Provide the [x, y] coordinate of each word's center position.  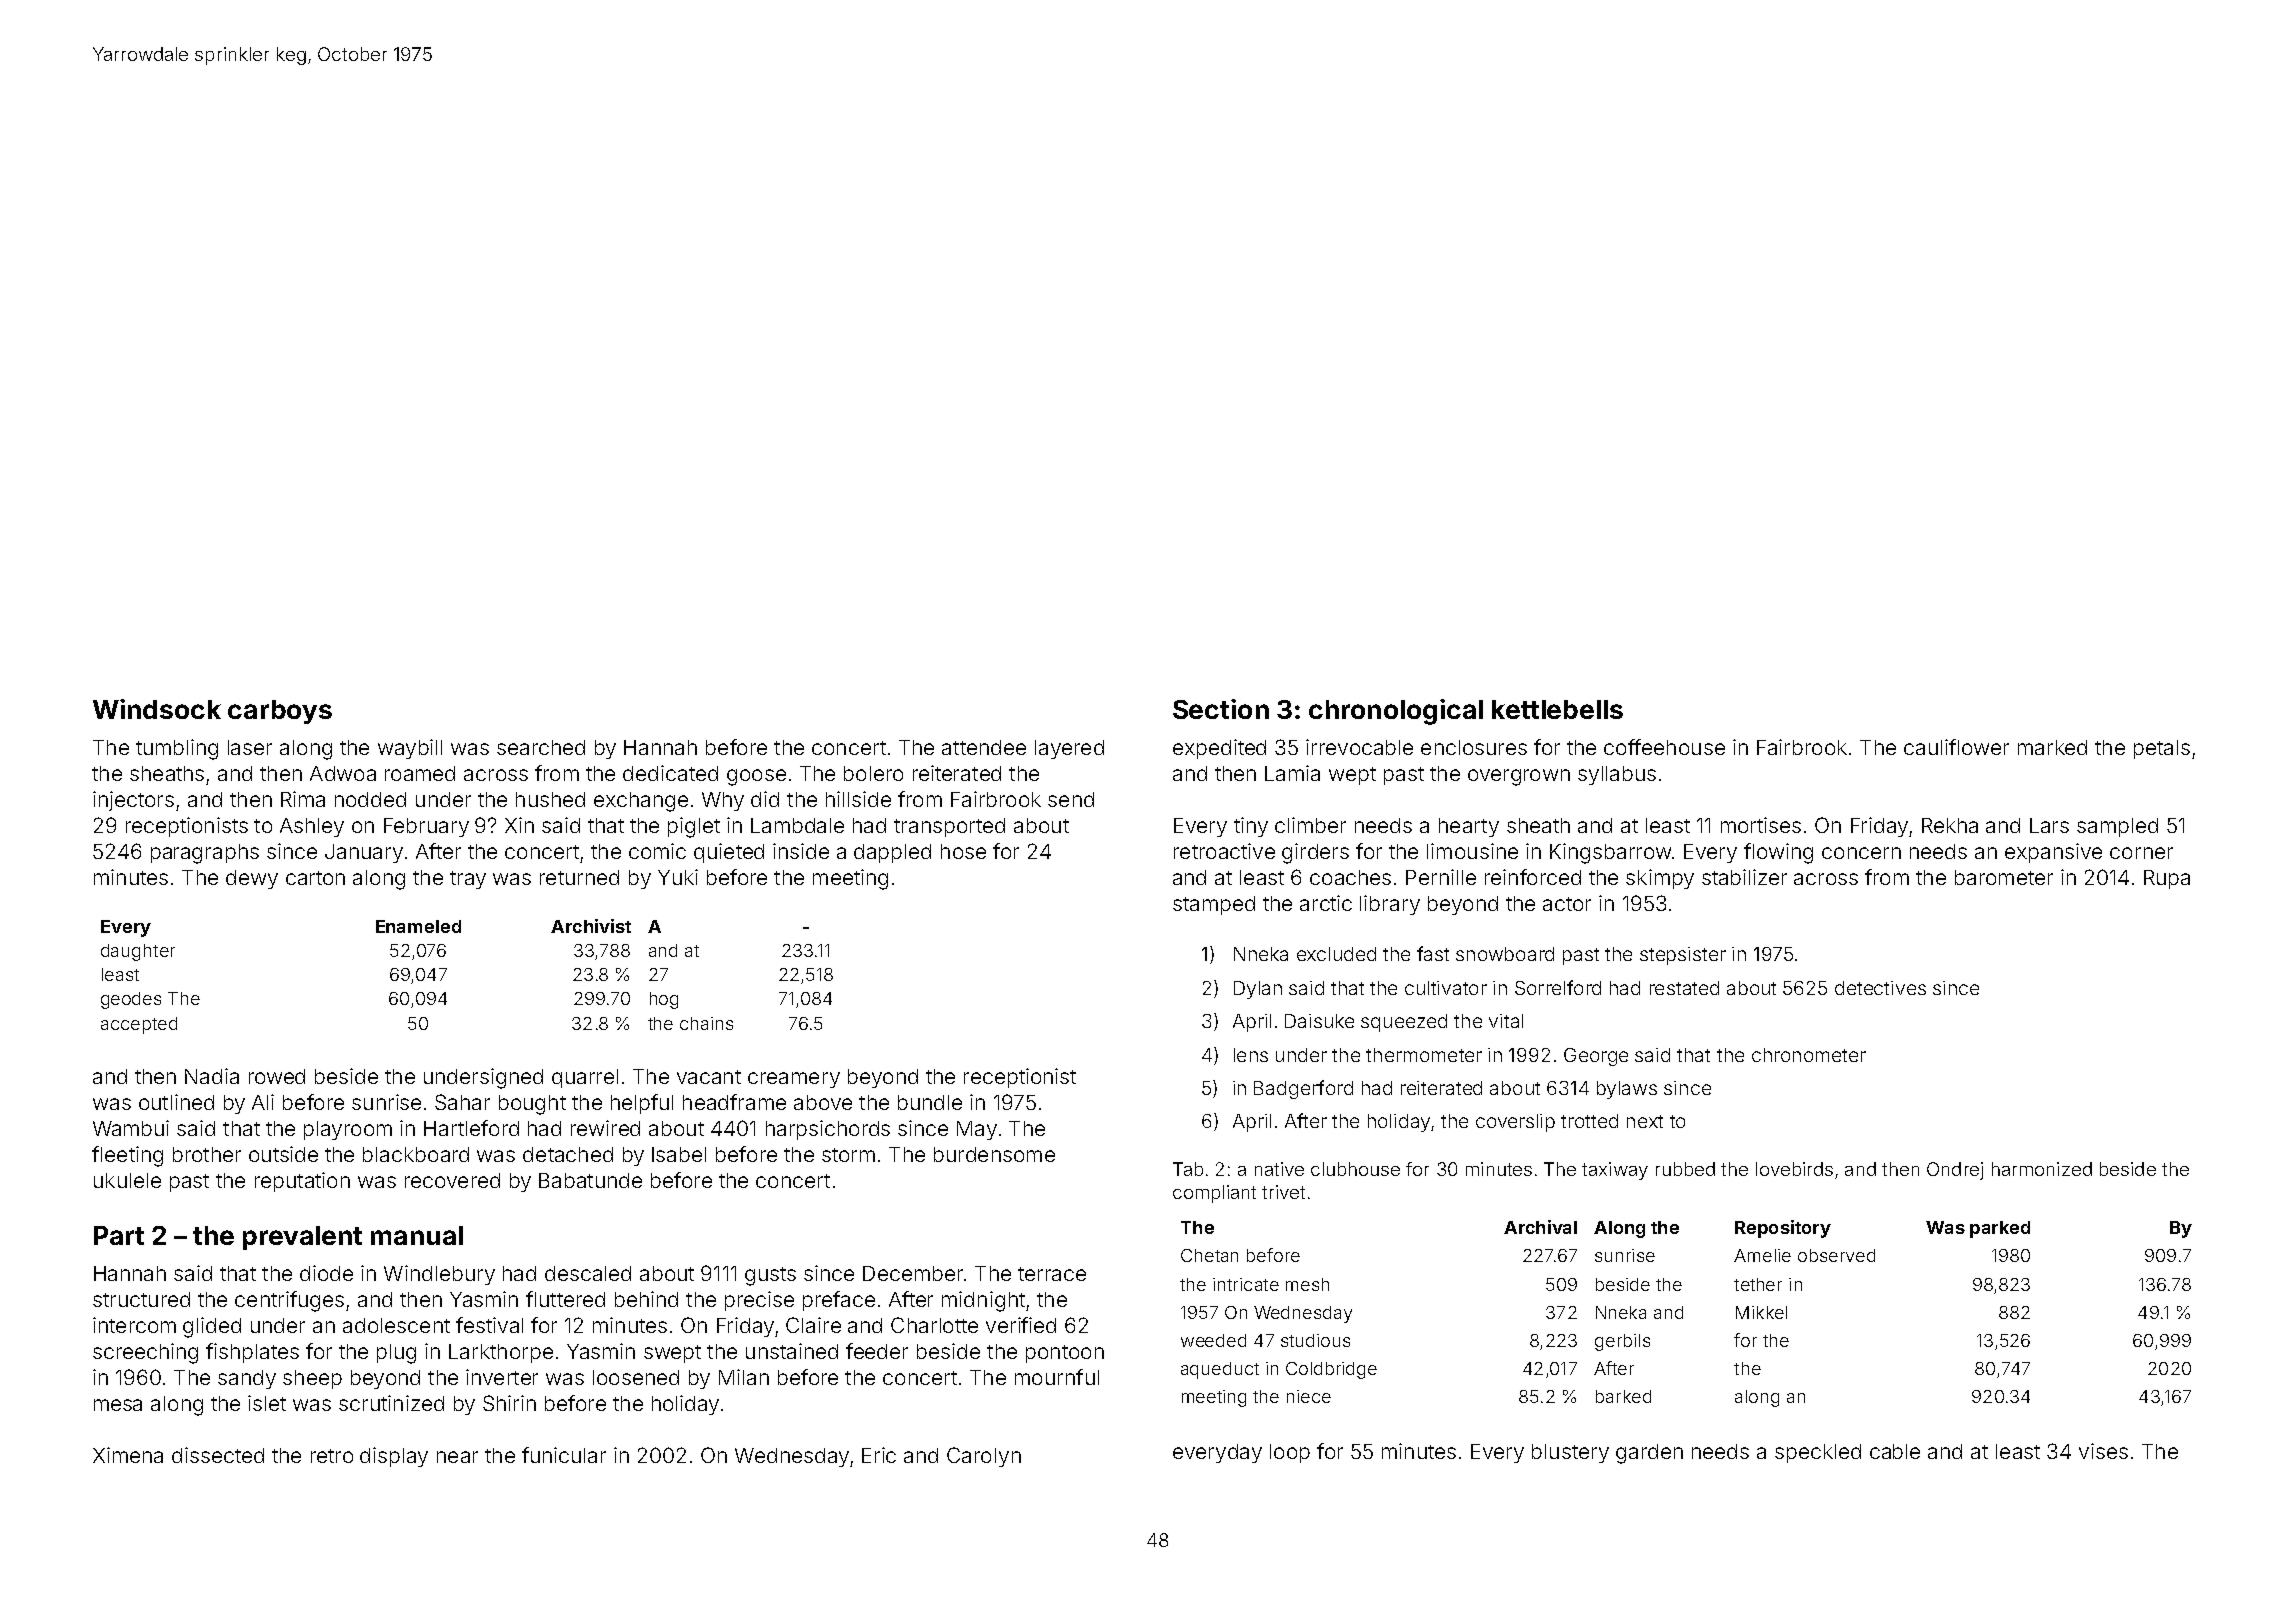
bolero [873, 773]
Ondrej [1955, 1171]
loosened [636, 1377]
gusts [770, 1276]
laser [250, 747]
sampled [2117, 827]
